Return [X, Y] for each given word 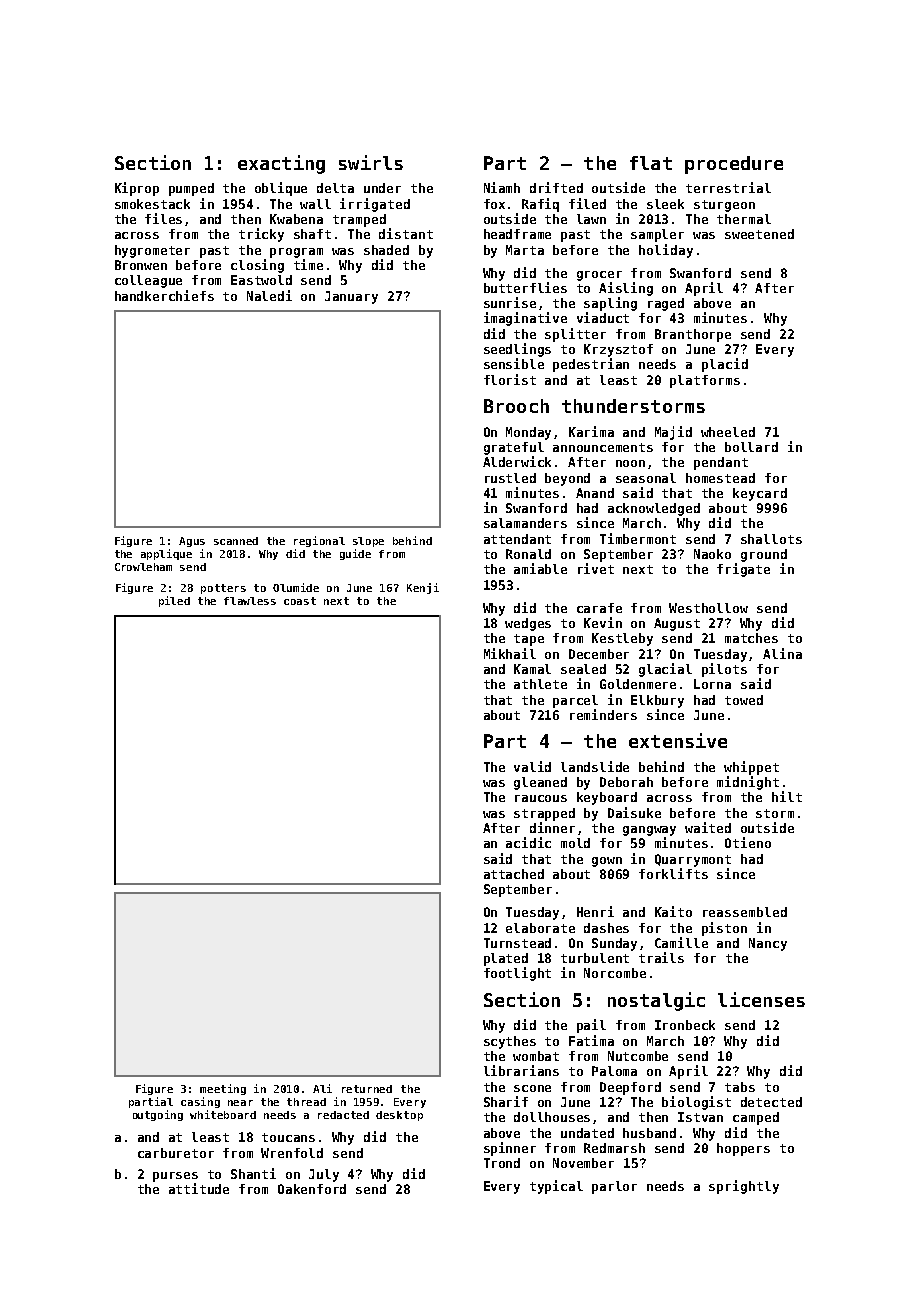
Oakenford [312, 1189]
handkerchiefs [164, 295]
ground [764, 555]
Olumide [296, 587]
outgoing [158, 1115]
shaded [386, 250]
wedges [528, 624]
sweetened [759, 234]
